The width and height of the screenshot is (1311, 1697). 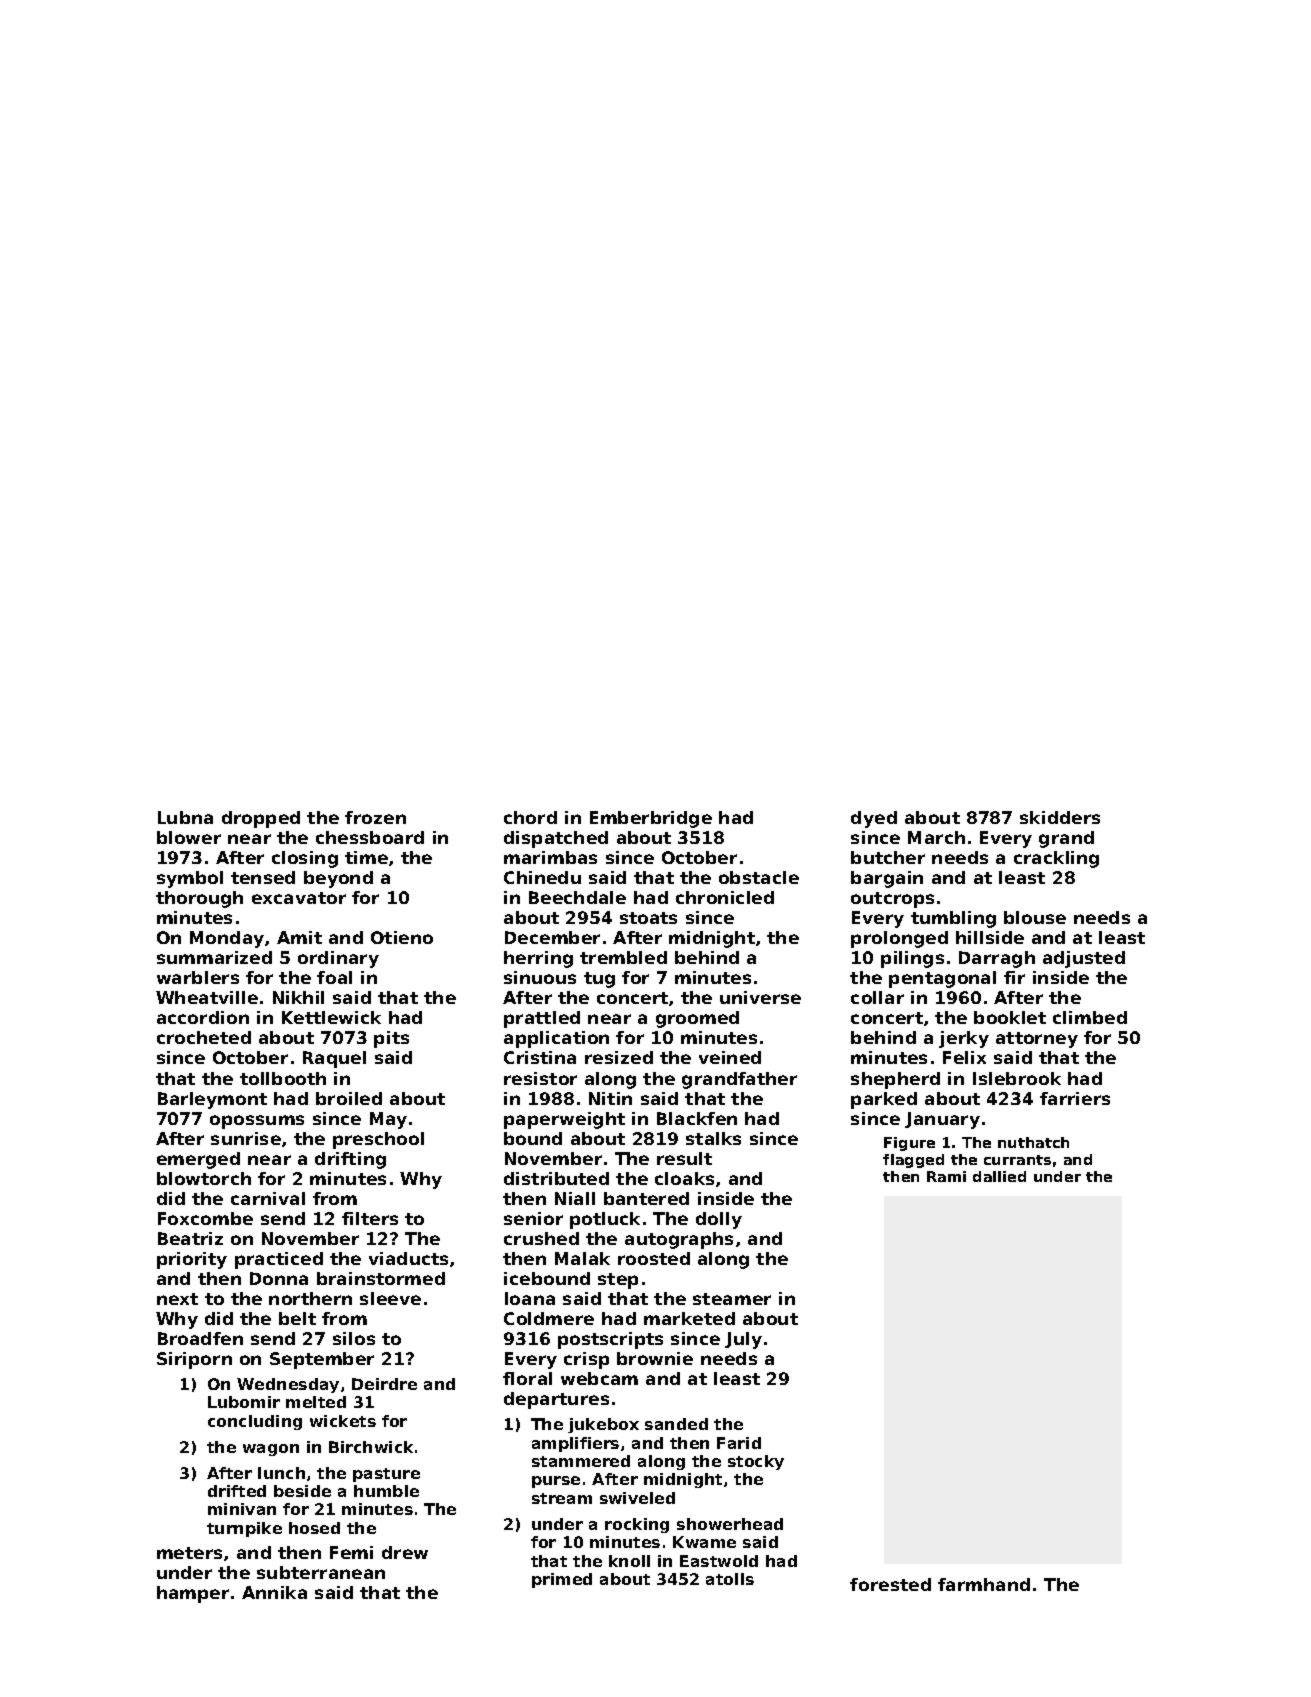 What do you see at coordinates (999, 1176) in the screenshot?
I see `dallied` at bounding box center [999, 1176].
